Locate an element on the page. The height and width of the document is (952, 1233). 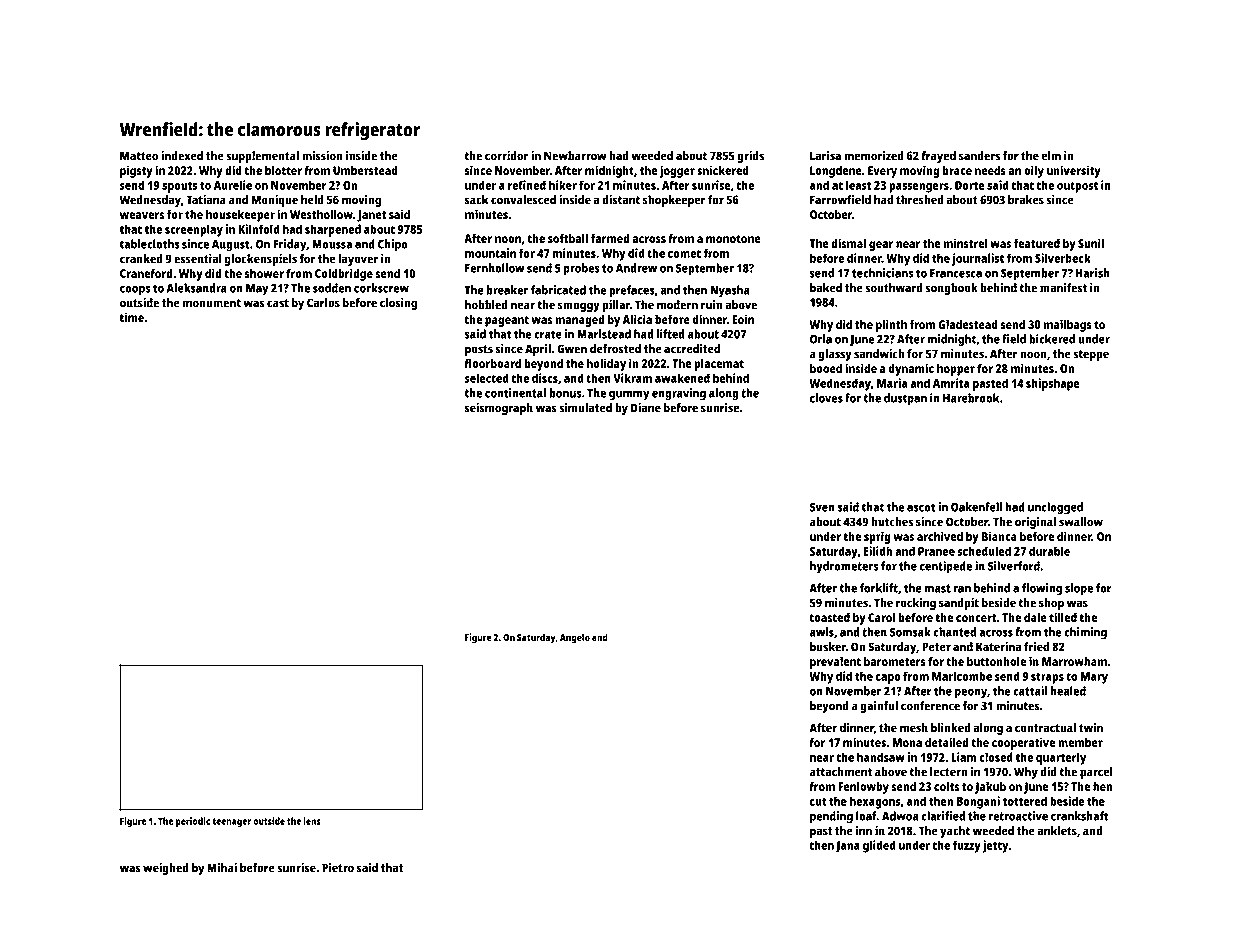
time is located at coordinates (131, 317).
